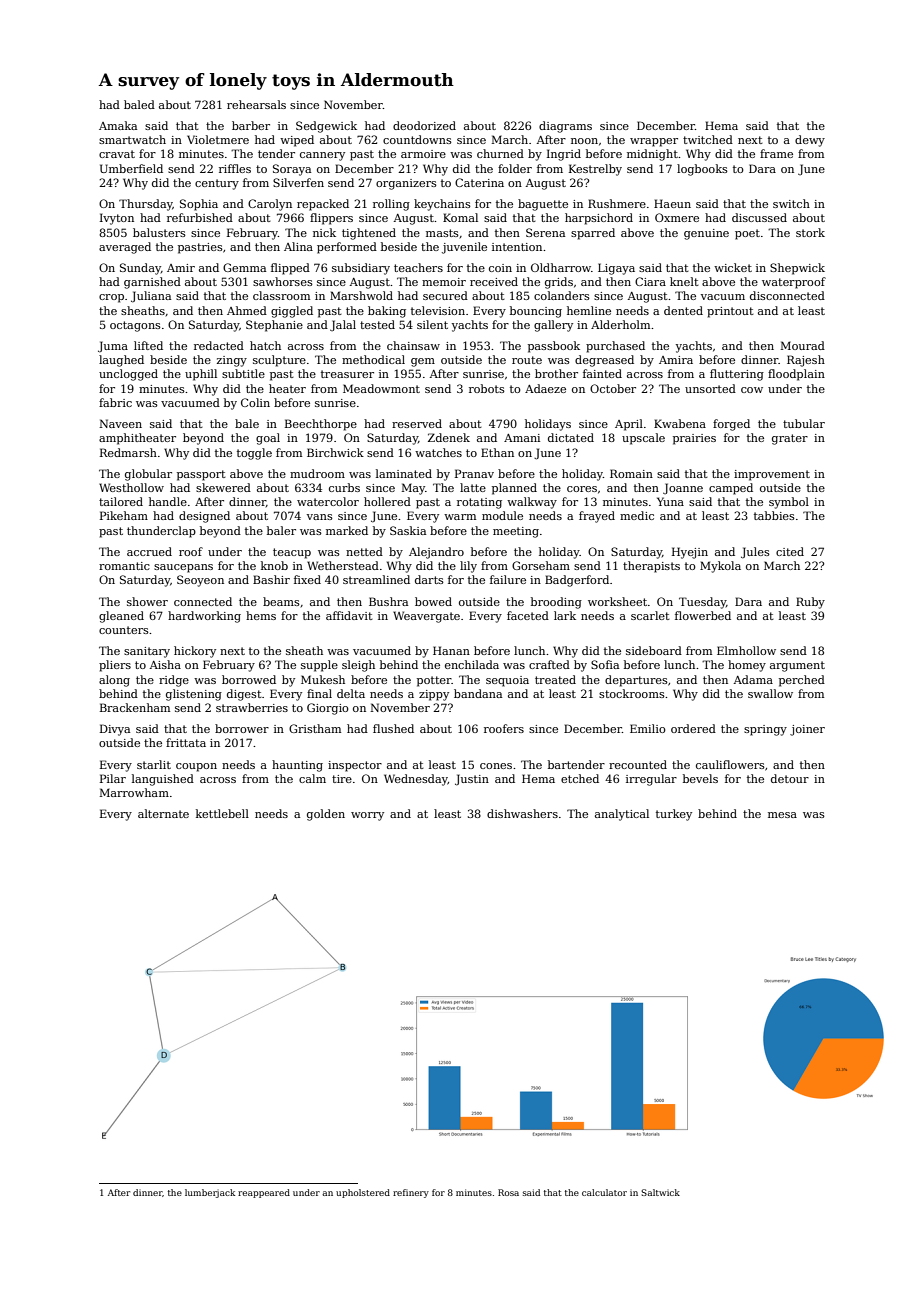 Image resolution: width=924 pixels, height=1308 pixels. Describe the element at coordinates (417, 423) in the page. I see `reserved` at that location.
